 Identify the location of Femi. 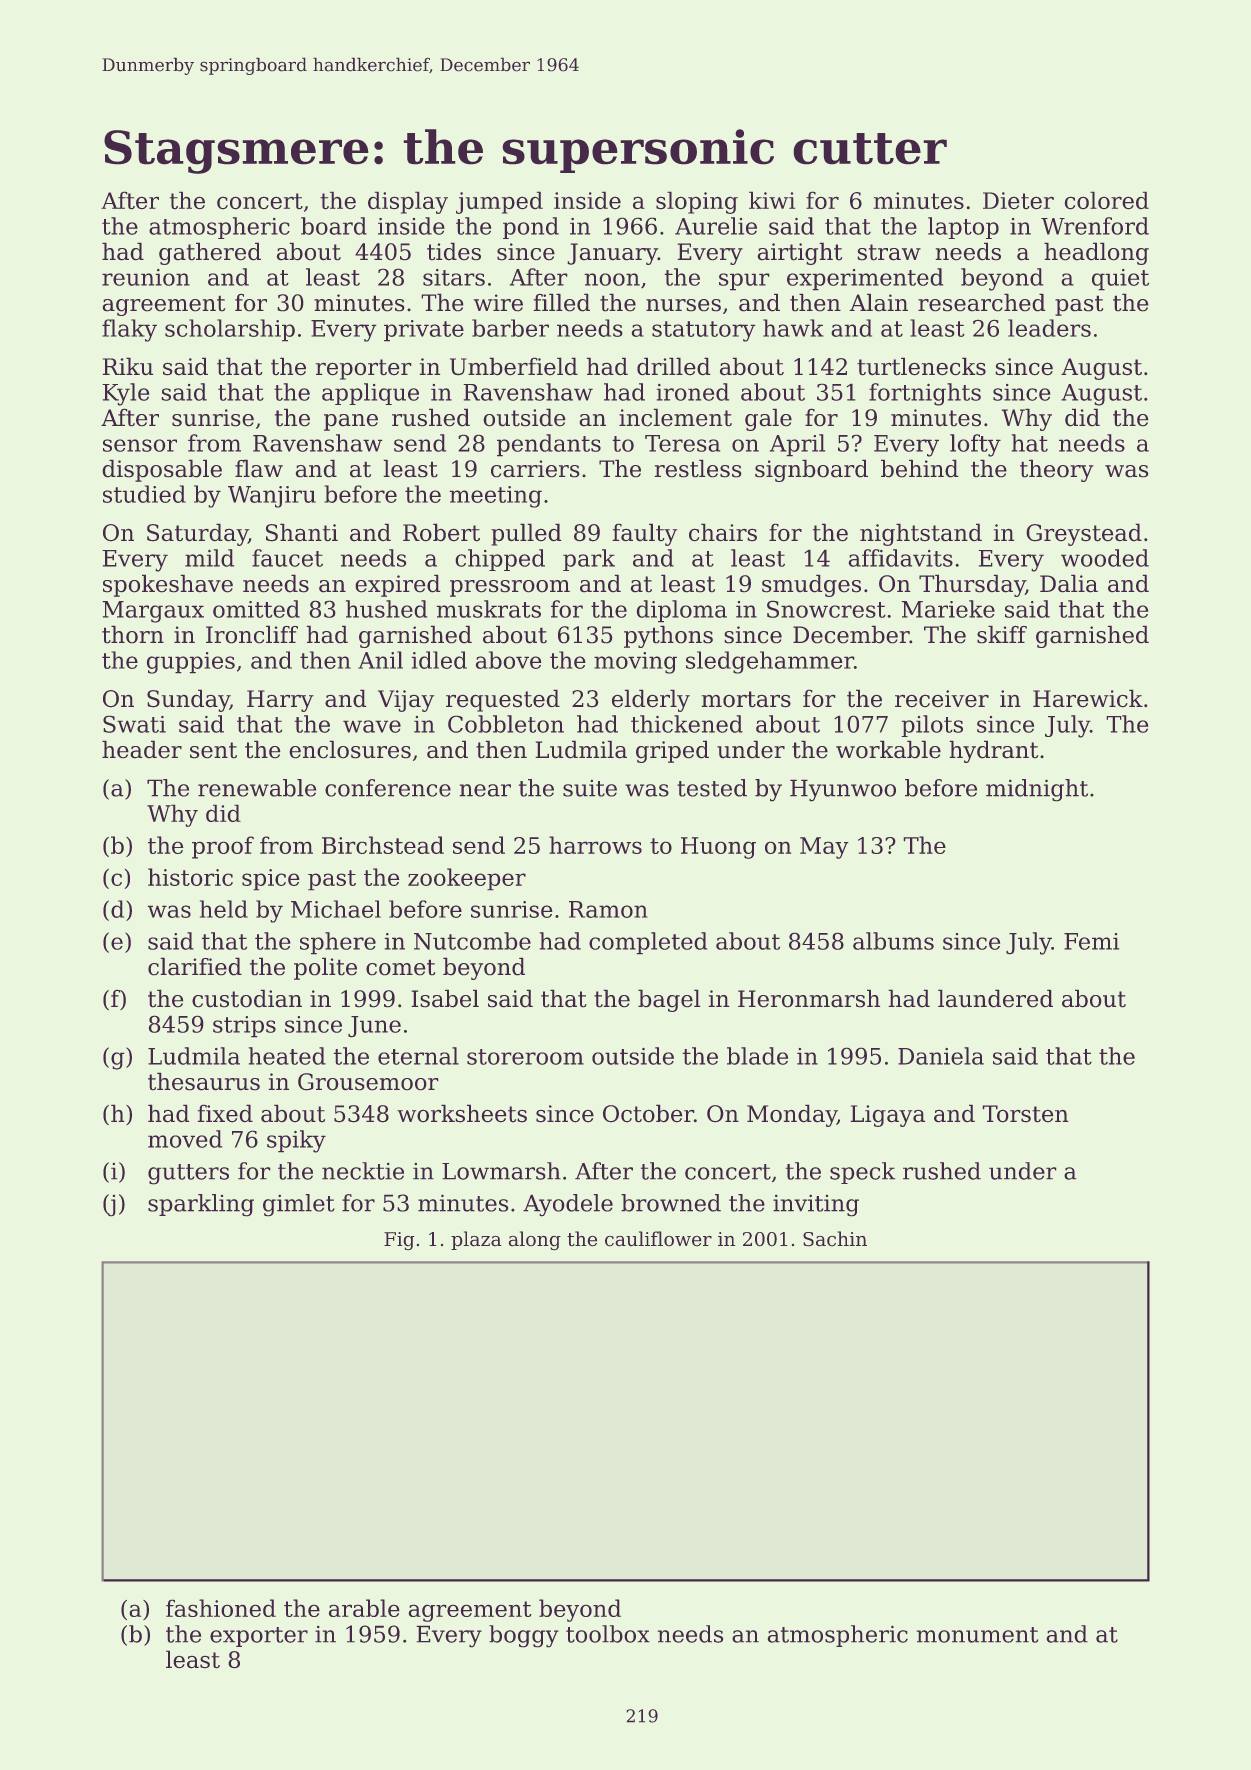
(1091, 941).
